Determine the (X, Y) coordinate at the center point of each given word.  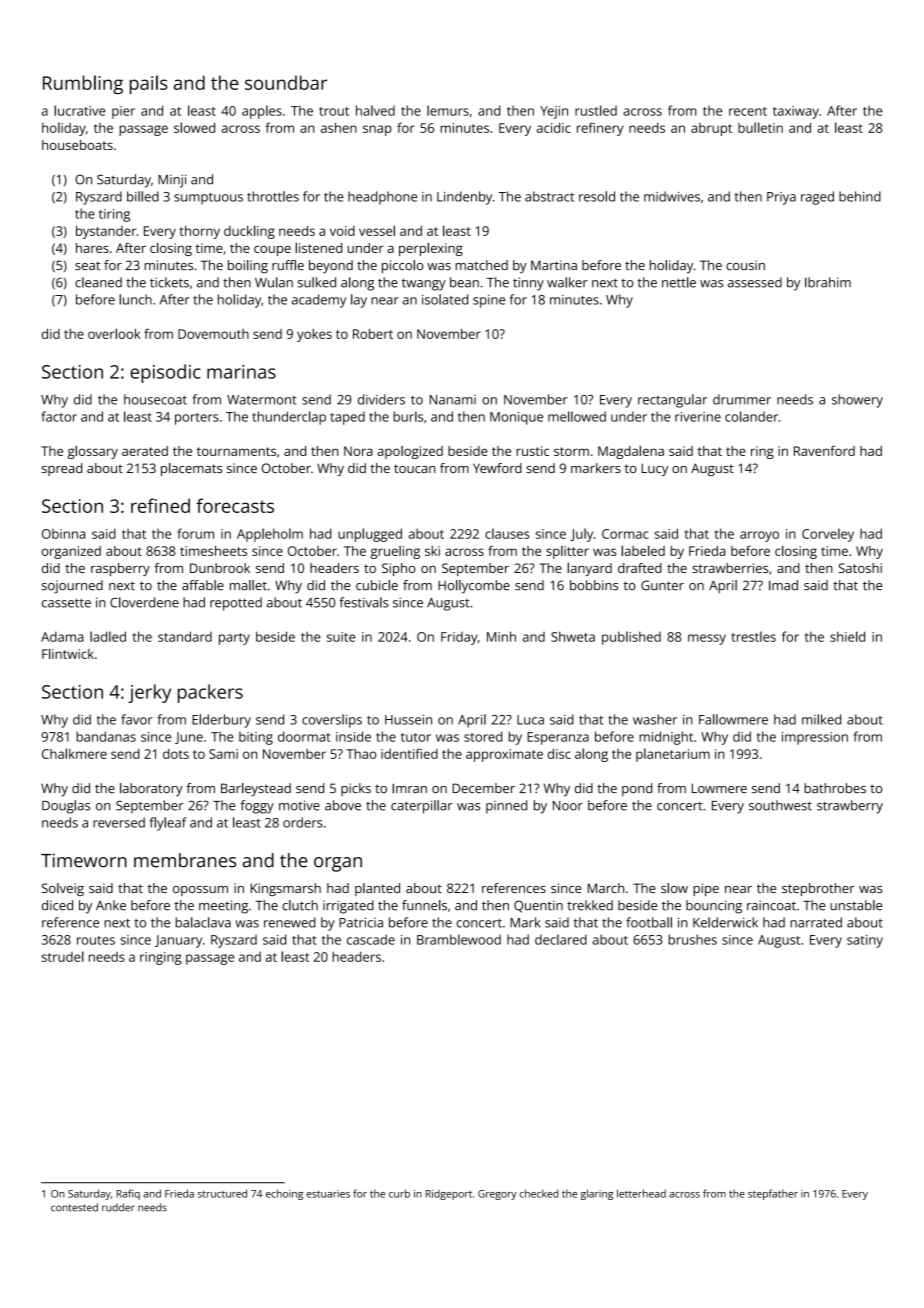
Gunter (662, 585)
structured (222, 1193)
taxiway (796, 112)
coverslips (332, 721)
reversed (119, 822)
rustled (596, 110)
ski (432, 551)
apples (262, 112)
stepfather (773, 1194)
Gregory (497, 1195)
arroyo (759, 536)
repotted (236, 604)
